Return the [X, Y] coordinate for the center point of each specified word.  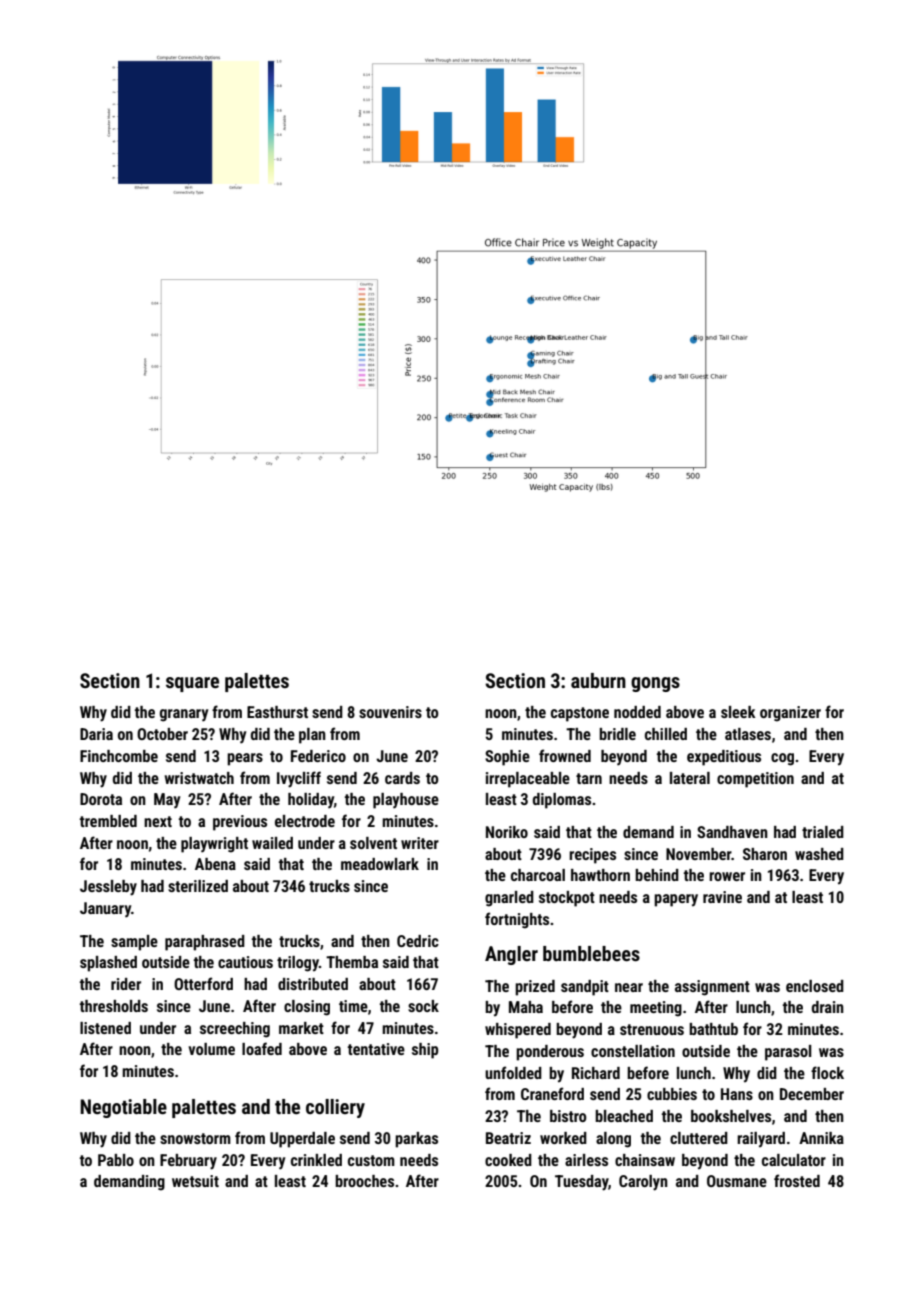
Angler [511, 955]
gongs [655, 684]
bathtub [713, 1029]
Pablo [116, 1160]
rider [126, 984]
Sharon [765, 854]
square [192, 684]
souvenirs [390, 712]
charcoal [538, 875]
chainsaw [645, 1160]
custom [371, 1160]
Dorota [101, 799]
